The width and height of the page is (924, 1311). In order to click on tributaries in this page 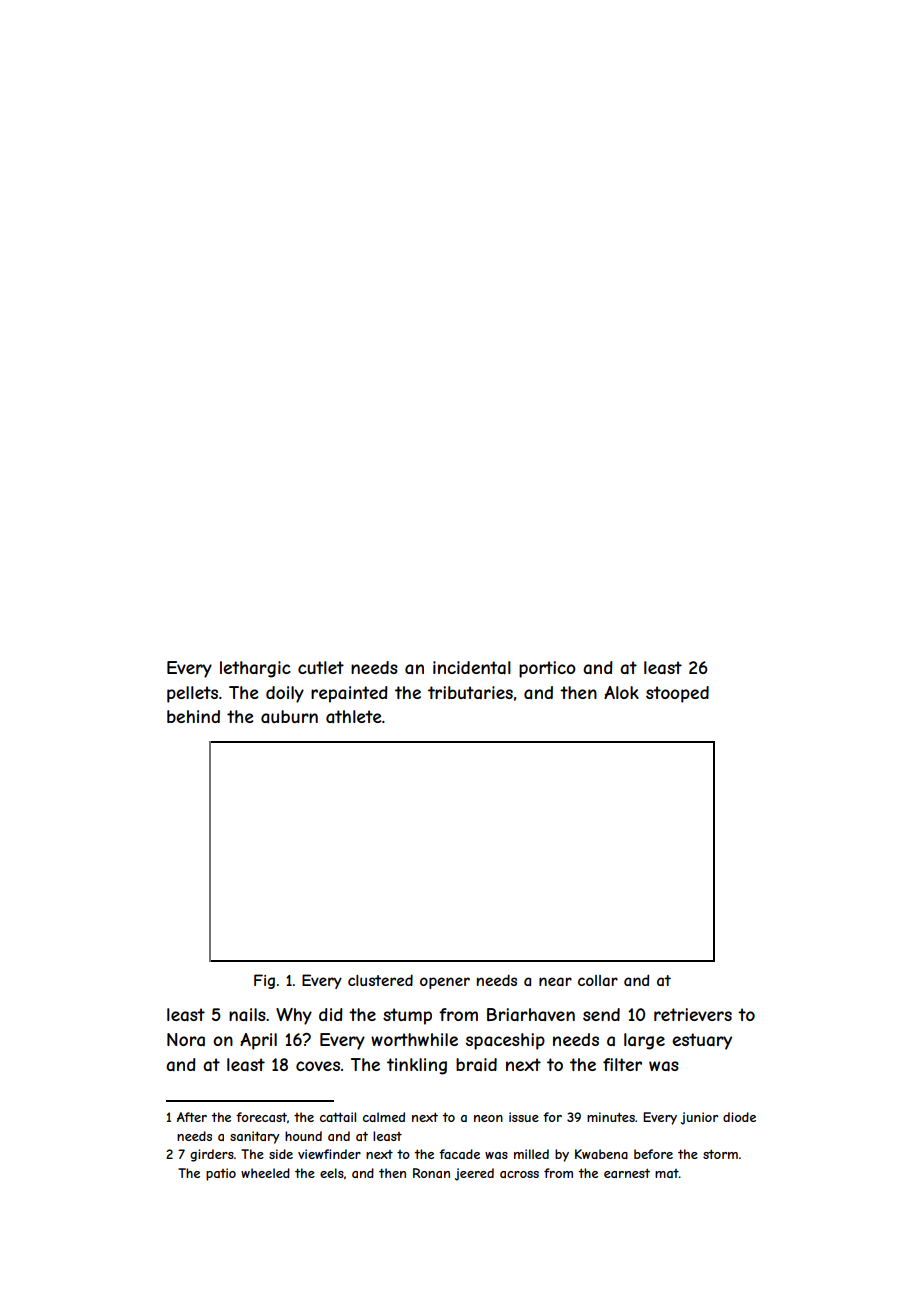, I will do `click(470, 692)`.
